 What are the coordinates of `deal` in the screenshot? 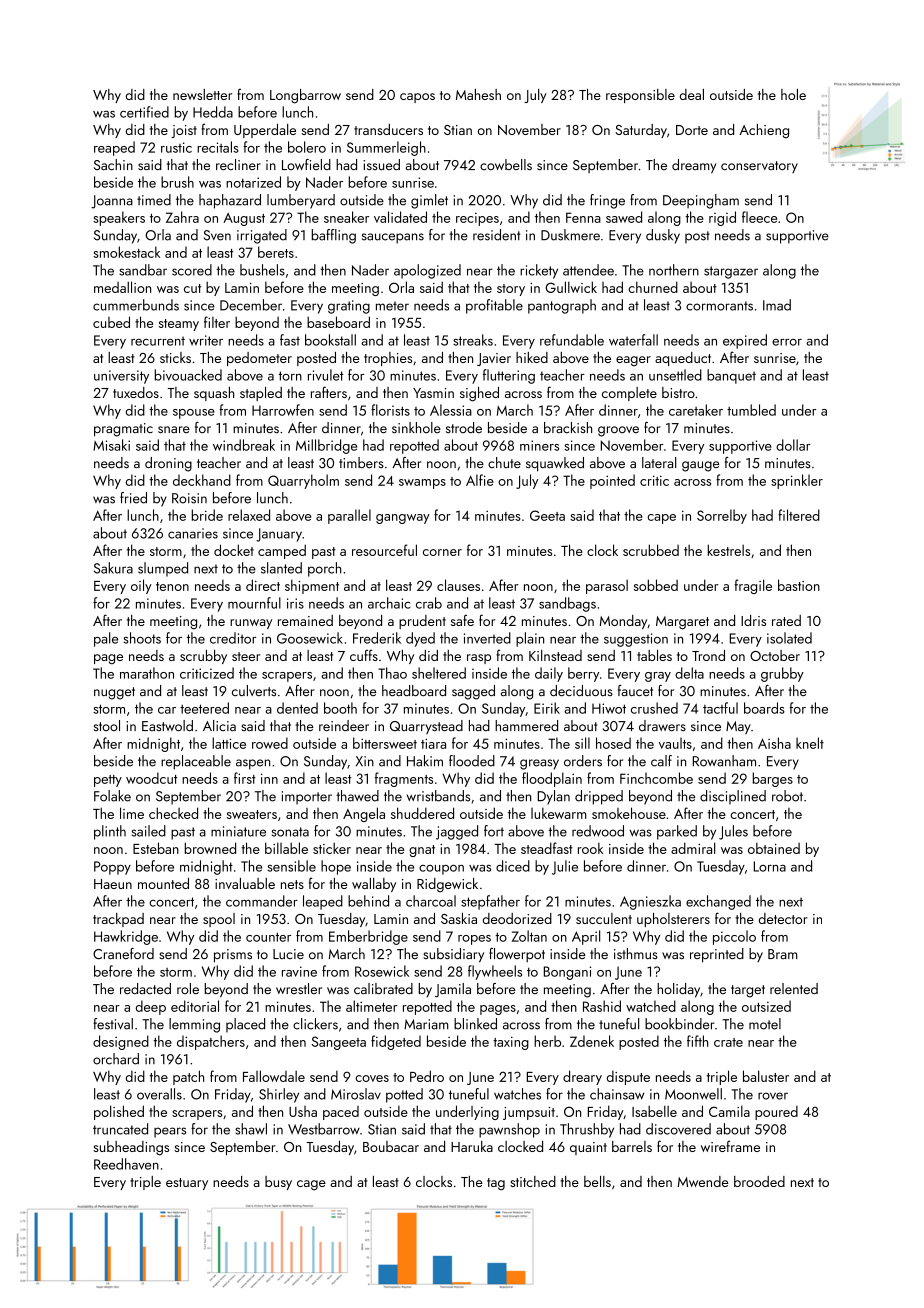 It's located at (692, 94).
